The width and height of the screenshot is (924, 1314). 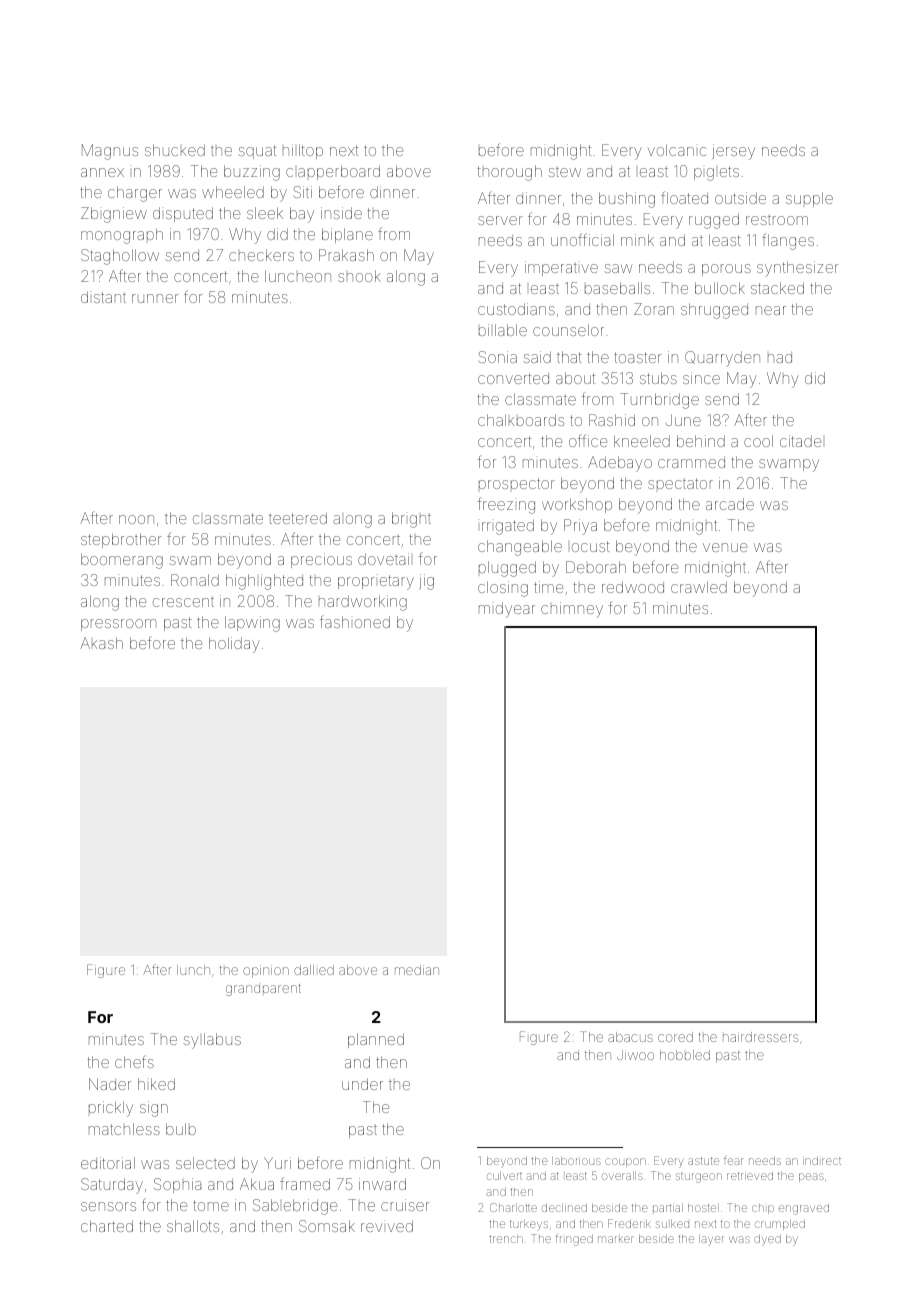 What do you see at coordinates (333, 172) in the screenshot?
I see `clapperboard` at bounding box center [333, 172].
